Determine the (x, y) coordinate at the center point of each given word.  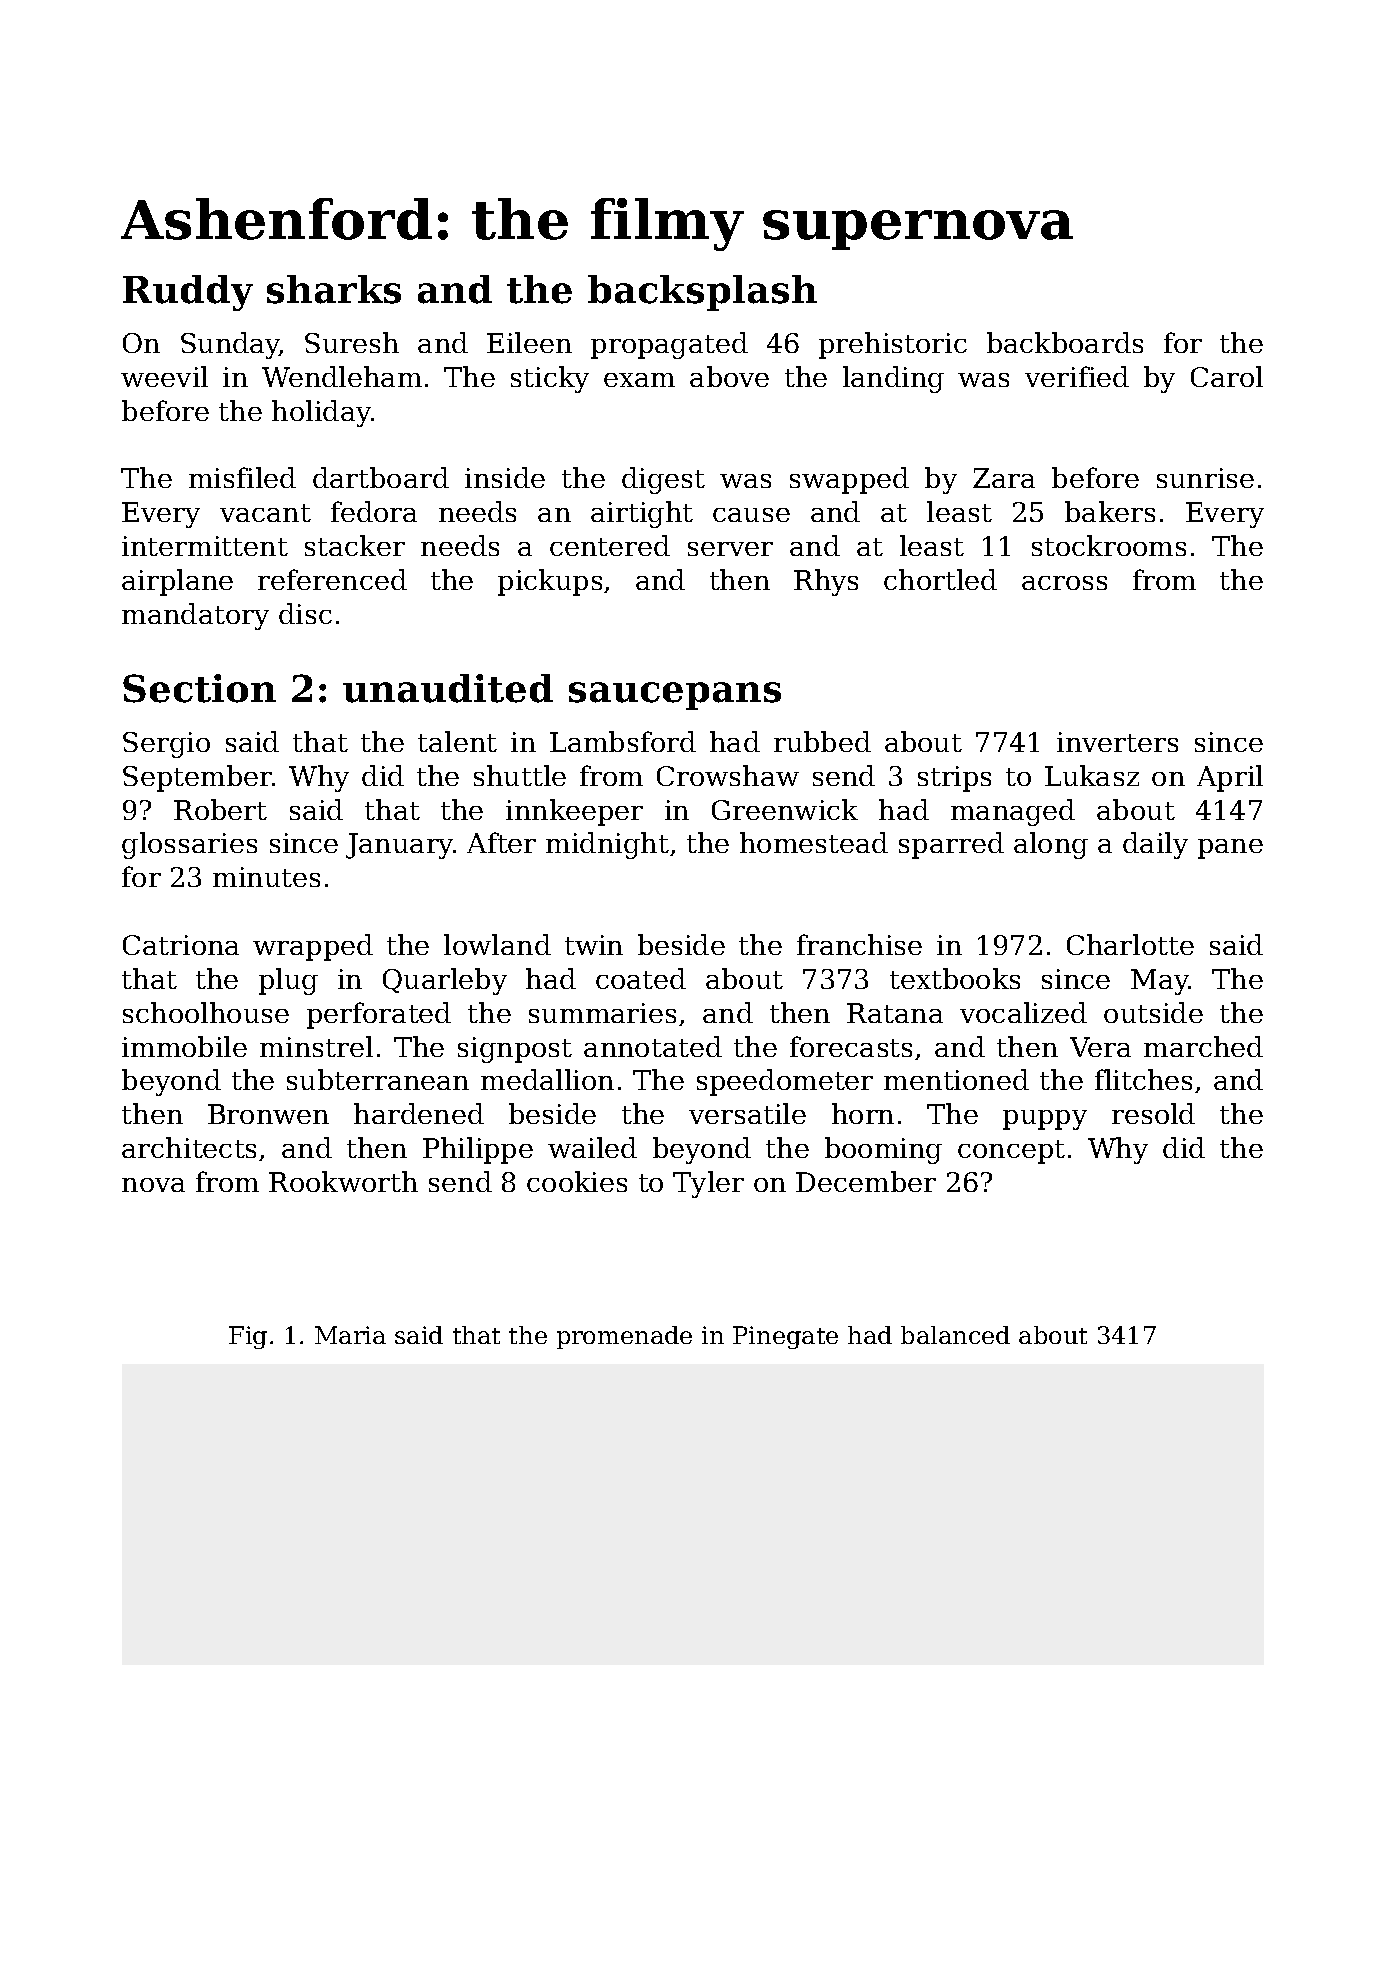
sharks (334, 289)
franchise (859, 944)
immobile (184, 1046)
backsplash (702, 293)
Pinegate (785, 1337)
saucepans (675, 696)
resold (1153, 1113)
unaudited (448, 688)
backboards (1065, 342)
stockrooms (1109, 545)
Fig (248, 1337)
